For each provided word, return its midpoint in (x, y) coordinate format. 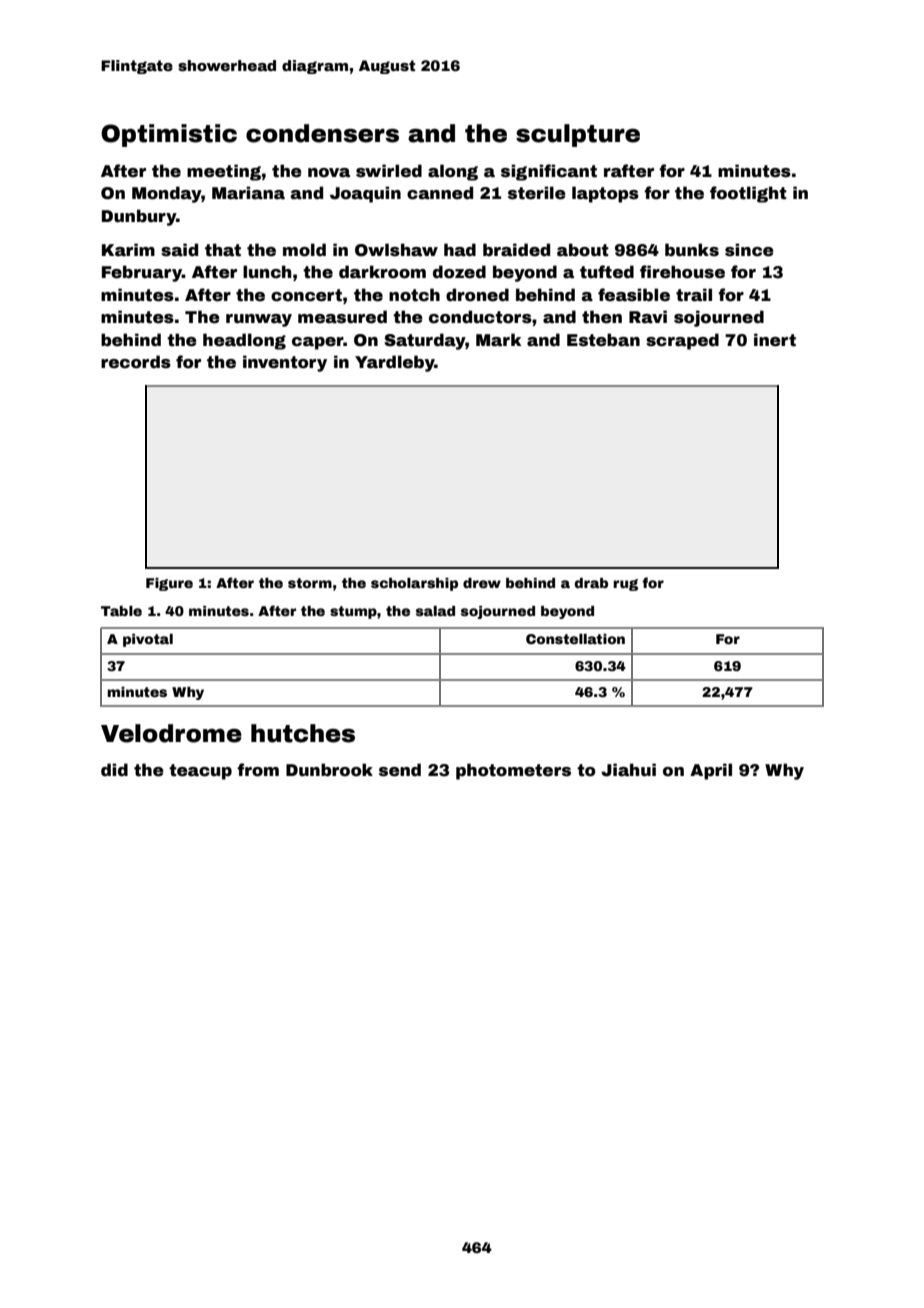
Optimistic (169, 135)
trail (694, 295)
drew (482, 583)
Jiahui (628, 770)
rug (625, 585)
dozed (459, 272)
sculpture (578, 135)
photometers (513, 771)
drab (591, 583)
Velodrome (171, 733)
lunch (267, 272)
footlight (748, 194)
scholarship (414, 584)
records (136, 362)
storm (310, 583)
